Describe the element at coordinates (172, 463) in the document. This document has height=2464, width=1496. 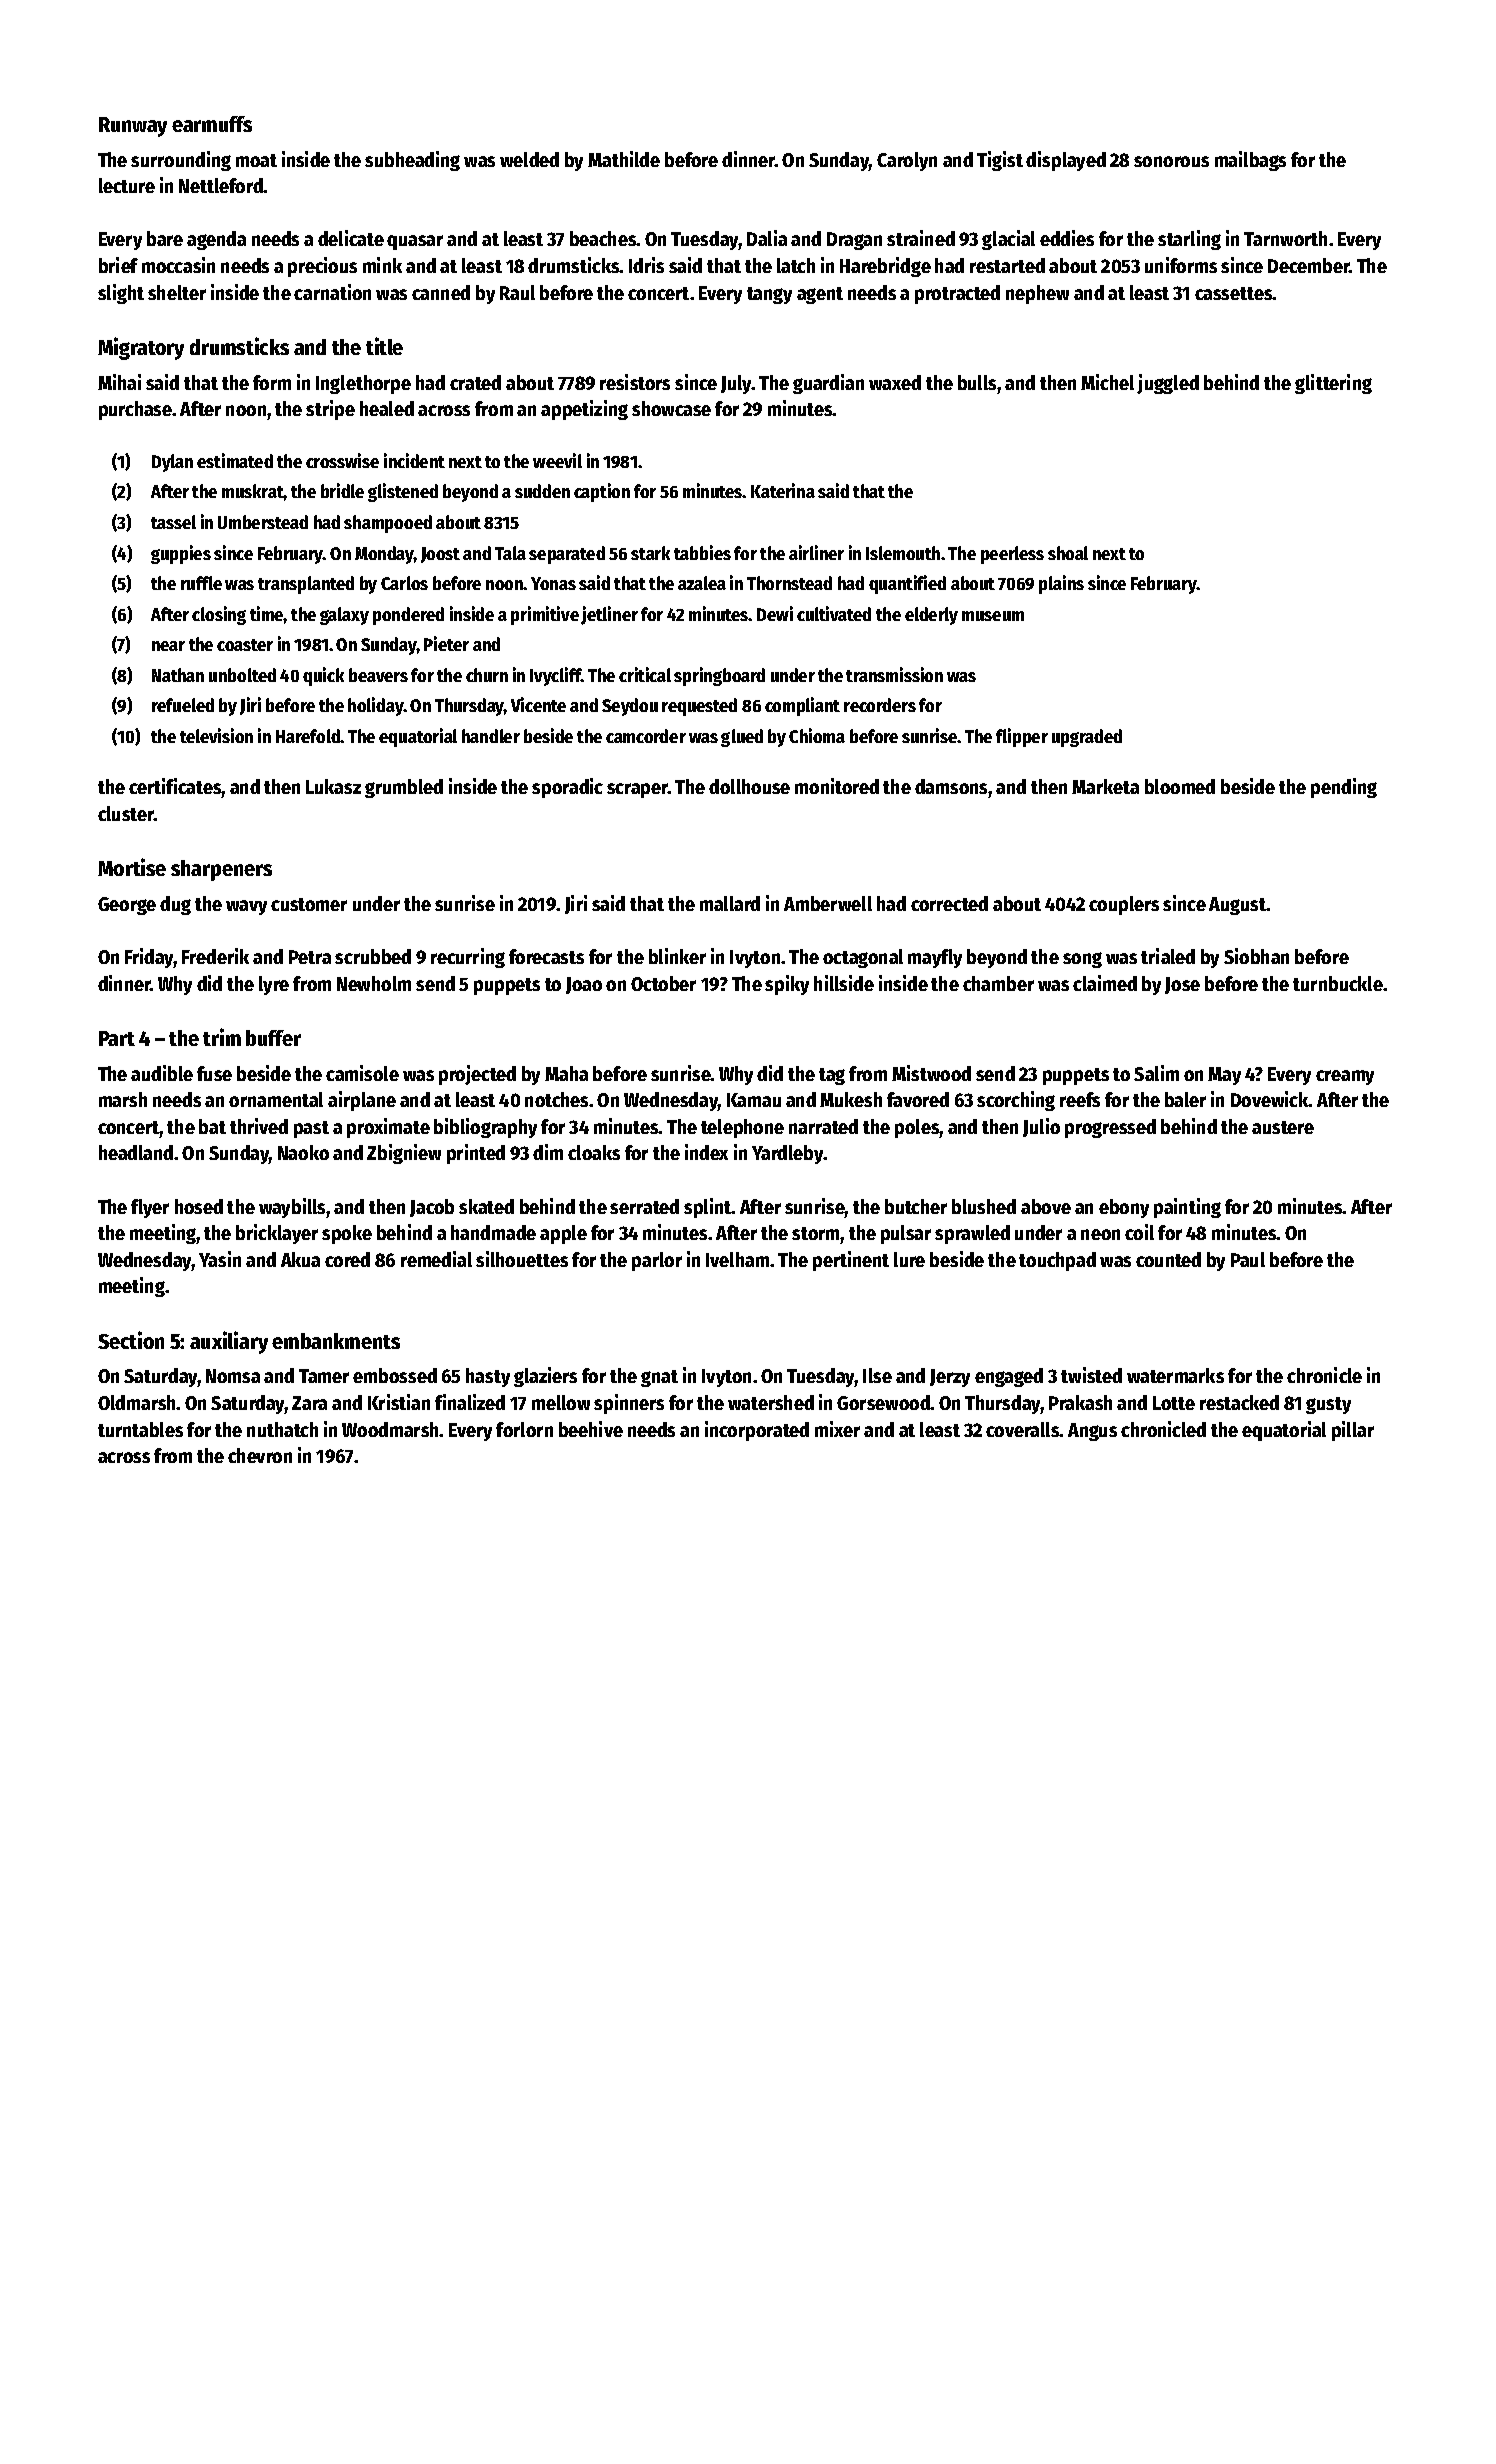
I see `Dylan` at that location.
